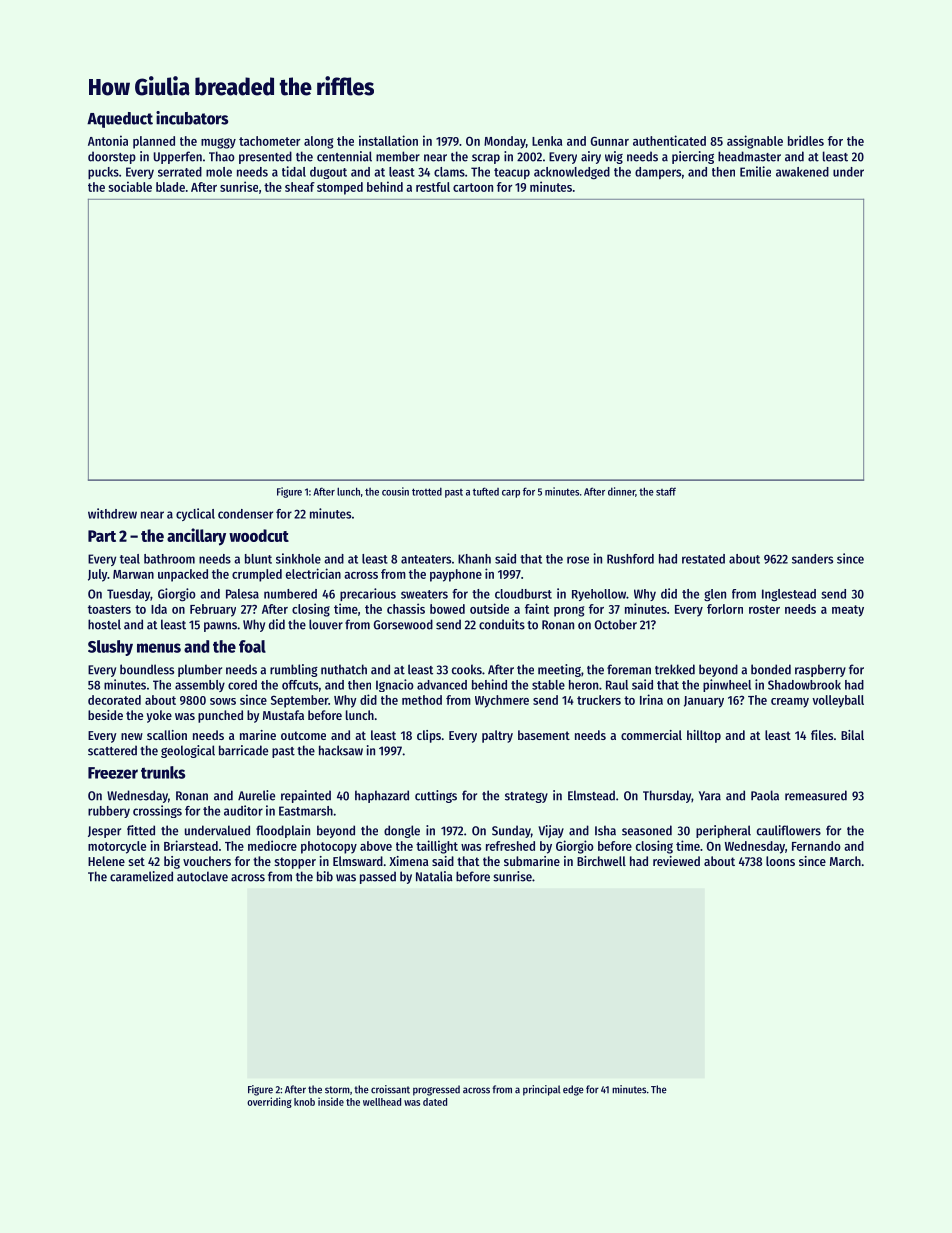  Describe the element at coordinates (486, 491) in the document. I see `tufted` at that location.
